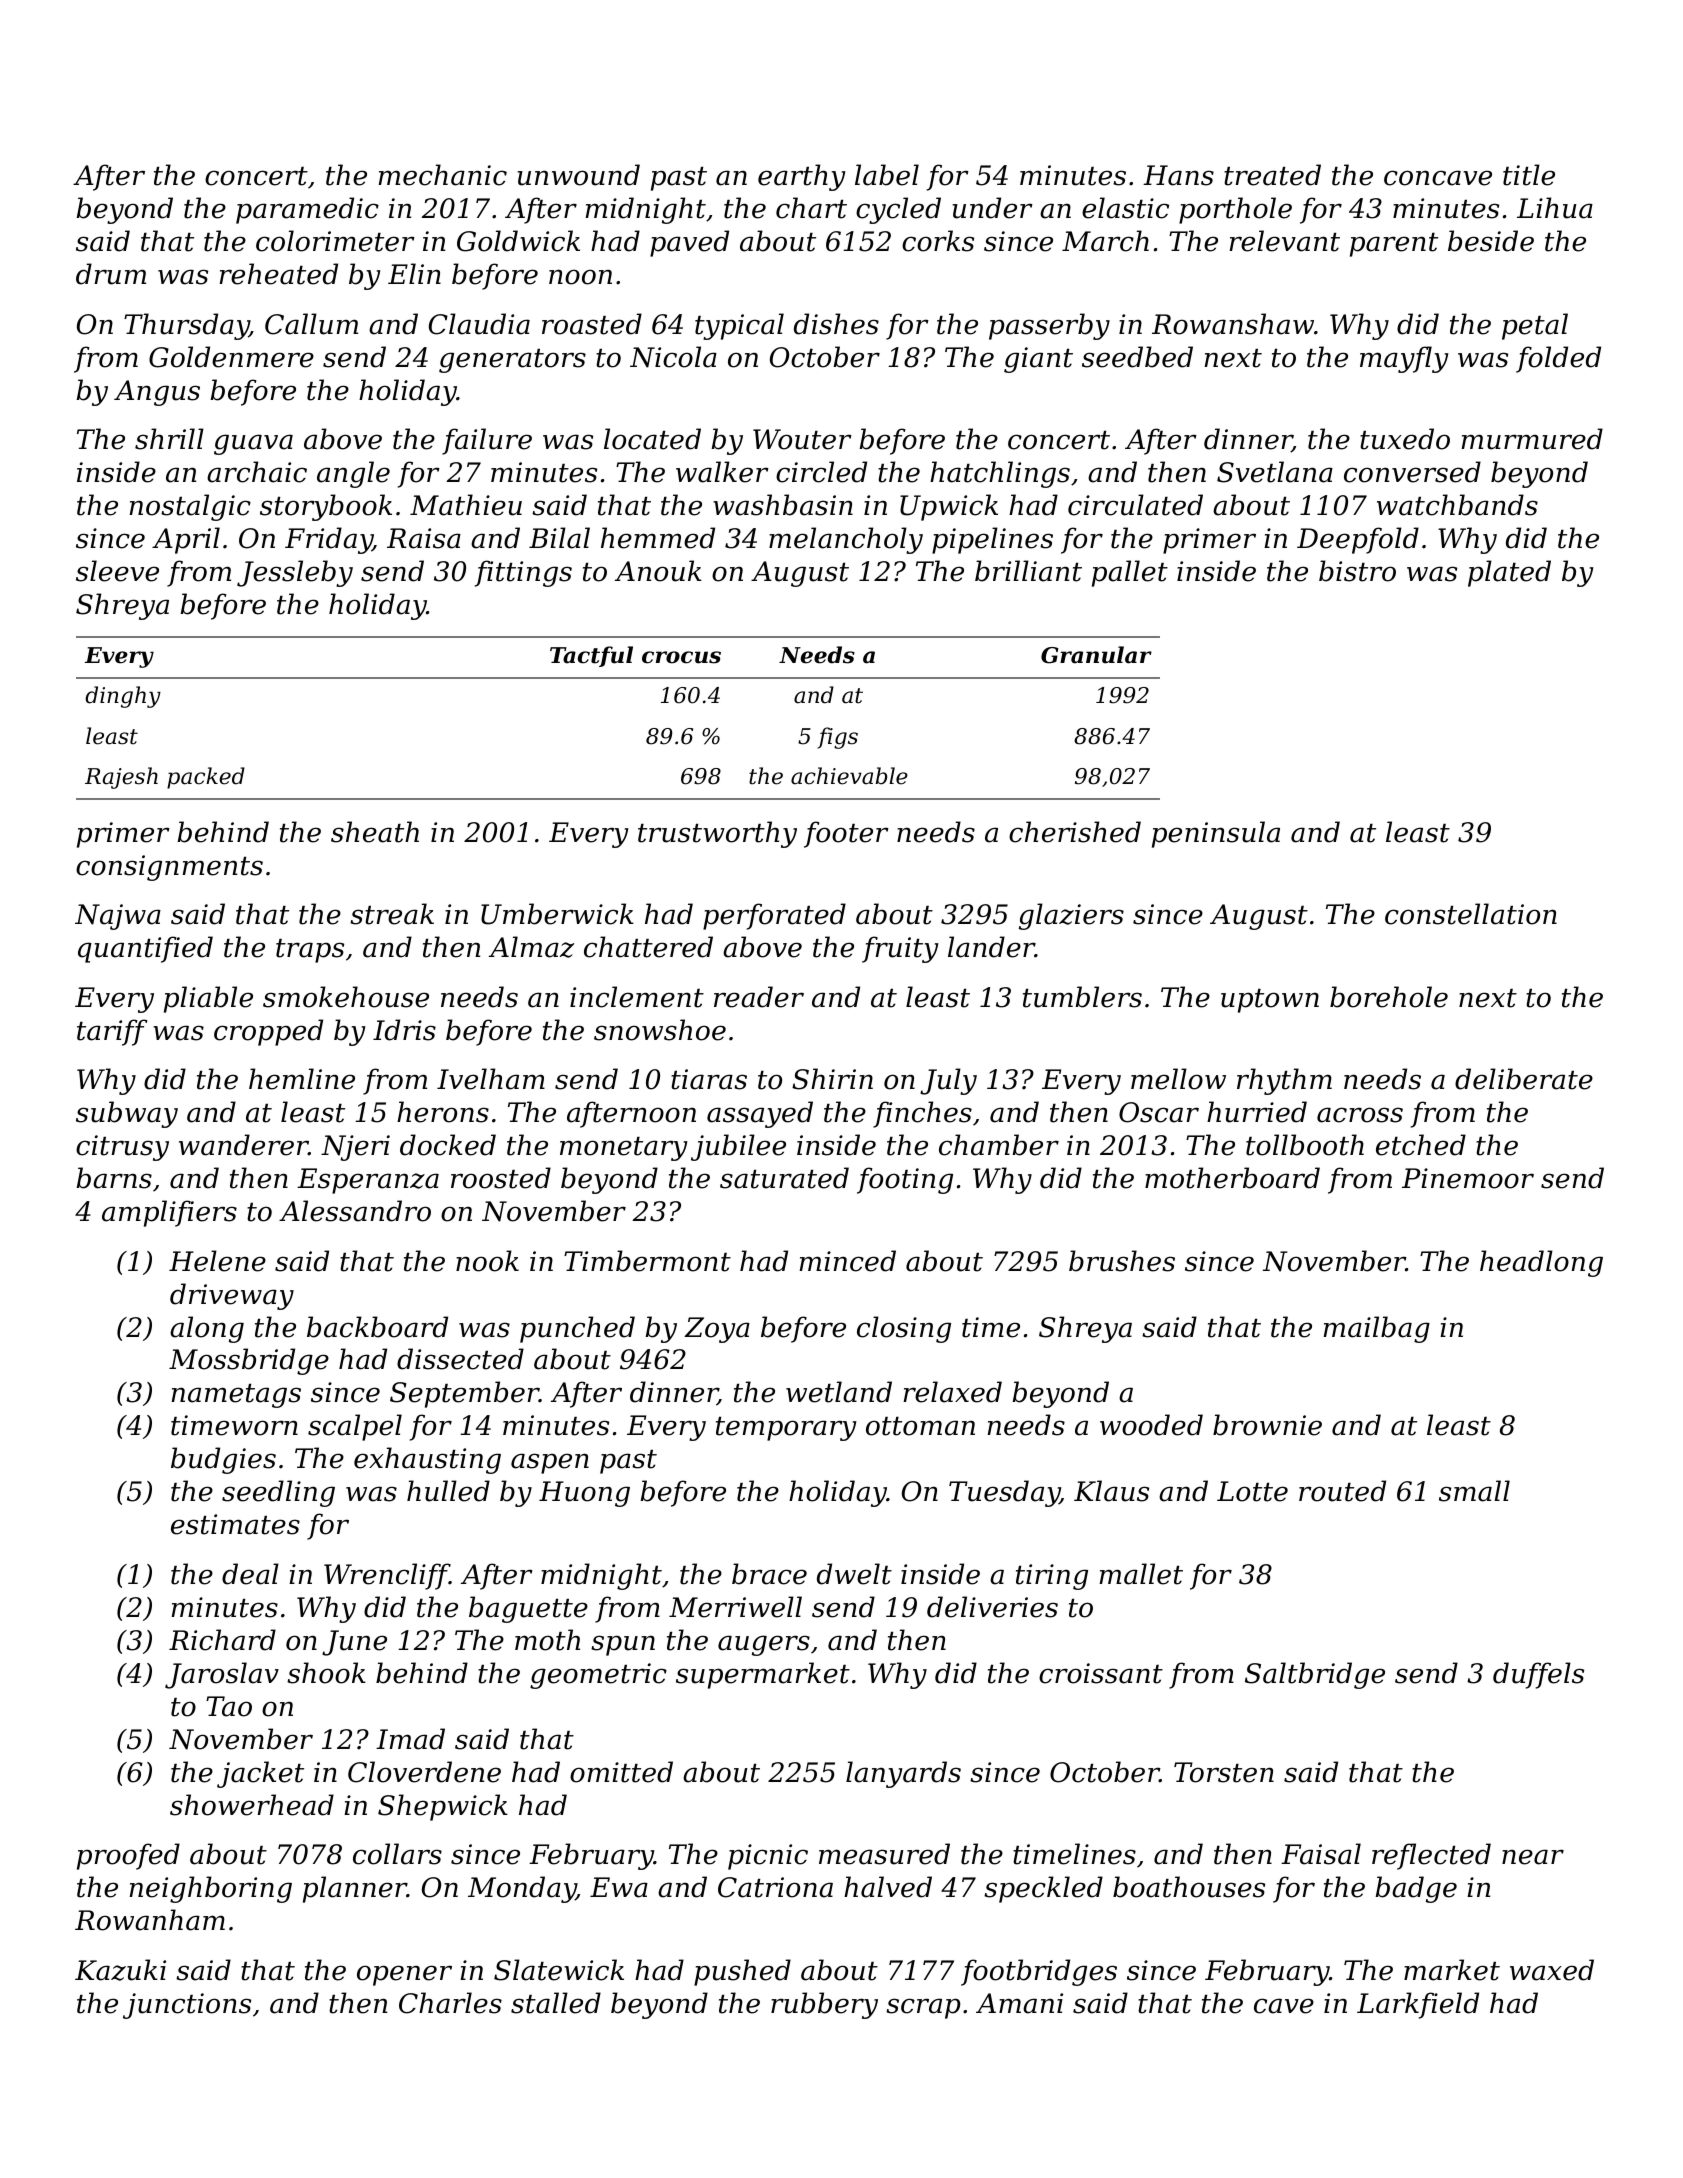 This screenshot has width=1683, height=2178. I want to click on Slatewick, so click(559, 1970).
